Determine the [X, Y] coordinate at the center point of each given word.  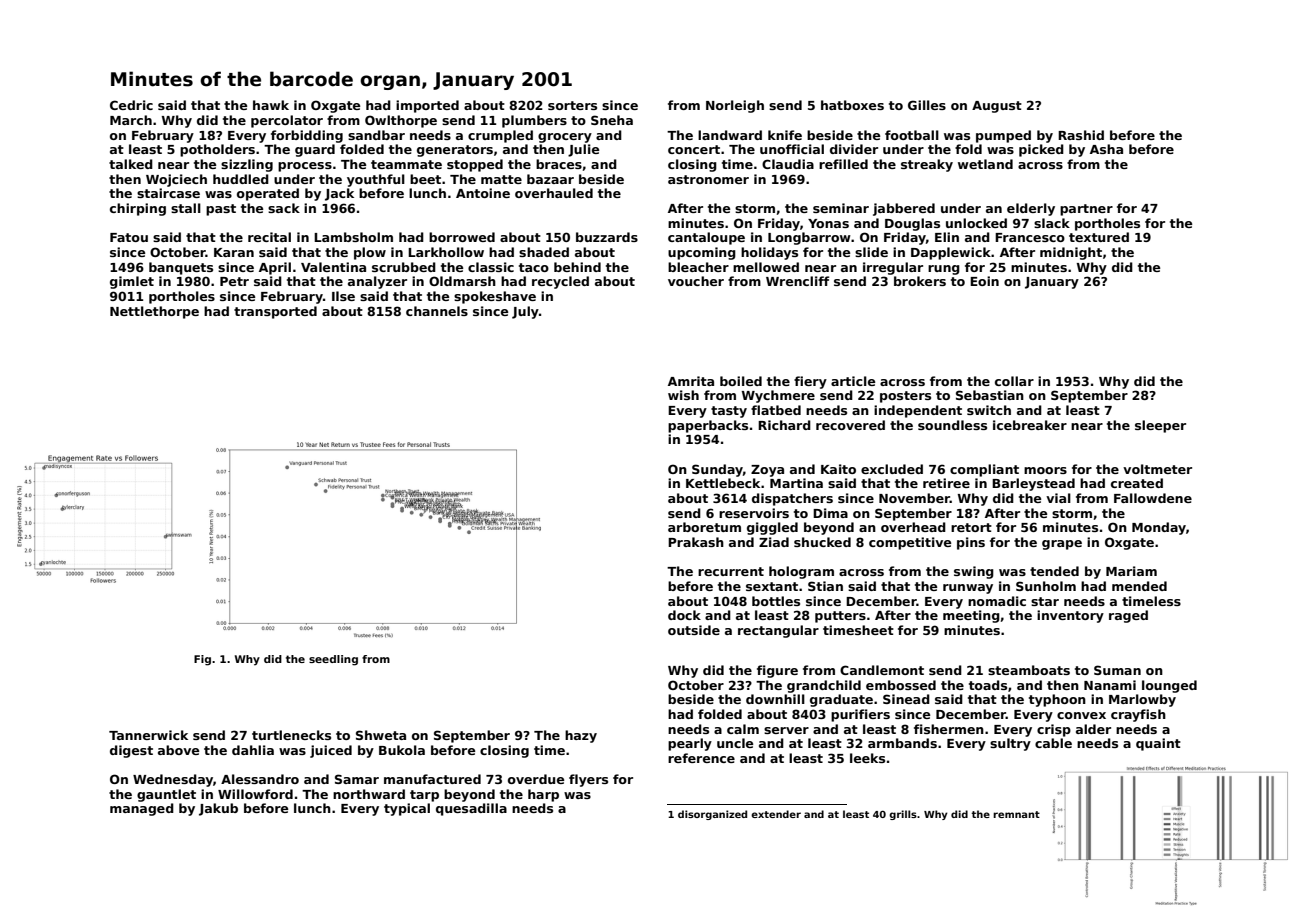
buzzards [607, 237]
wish [683, 395]
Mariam [1131, 571]
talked [131, 164]
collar [1014, 381]
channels [437, 311]
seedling [333, 660]
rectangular [778, 631]
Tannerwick [148, 735]
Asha [1106, 149]
